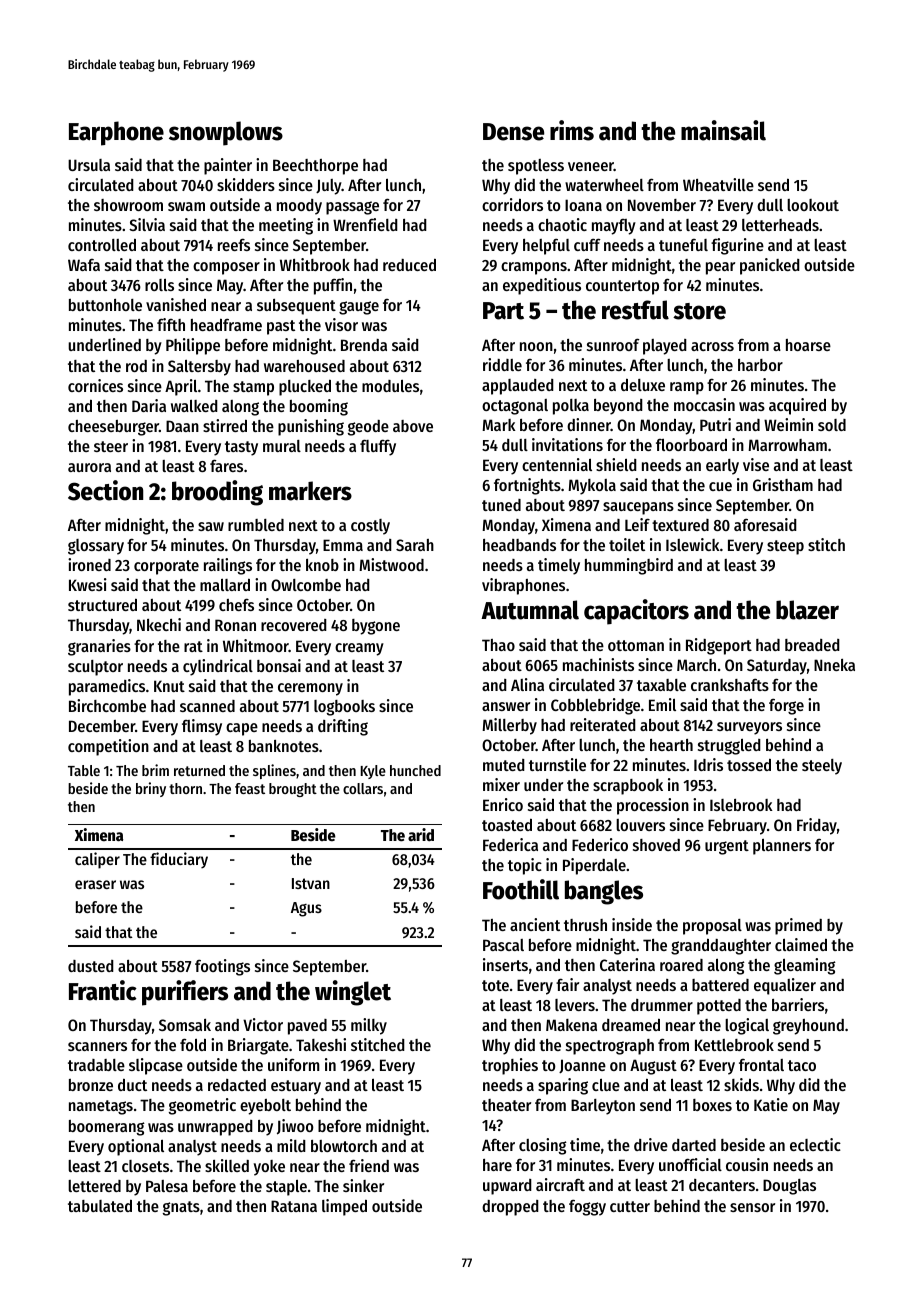 The width and height of the screenshot is (924, 1308). Describe the element at coordinates (807, 610) in the screenshot. I see `blazer` at that location.
